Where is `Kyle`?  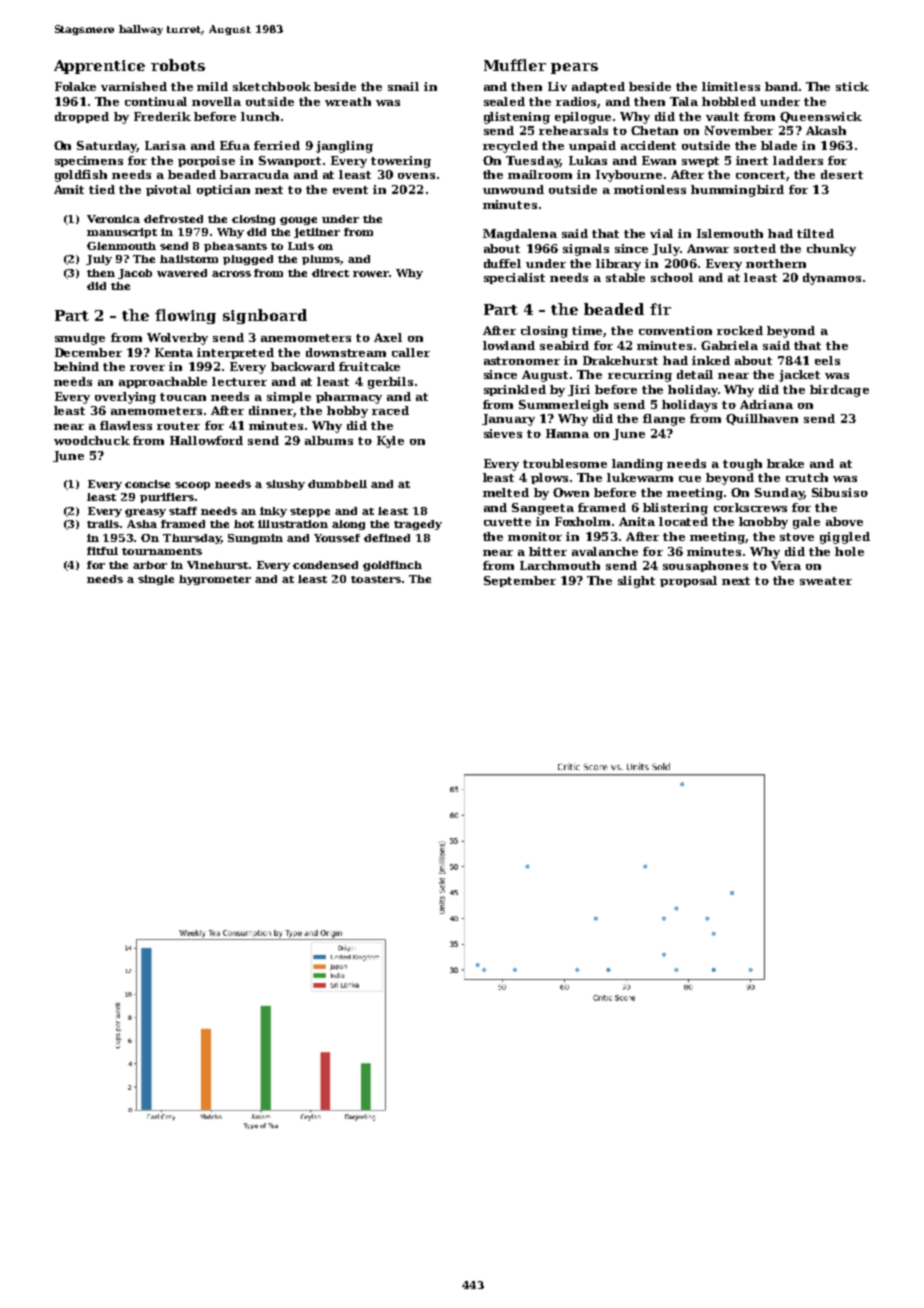
Kyle is located at coordinates (390, 442).
